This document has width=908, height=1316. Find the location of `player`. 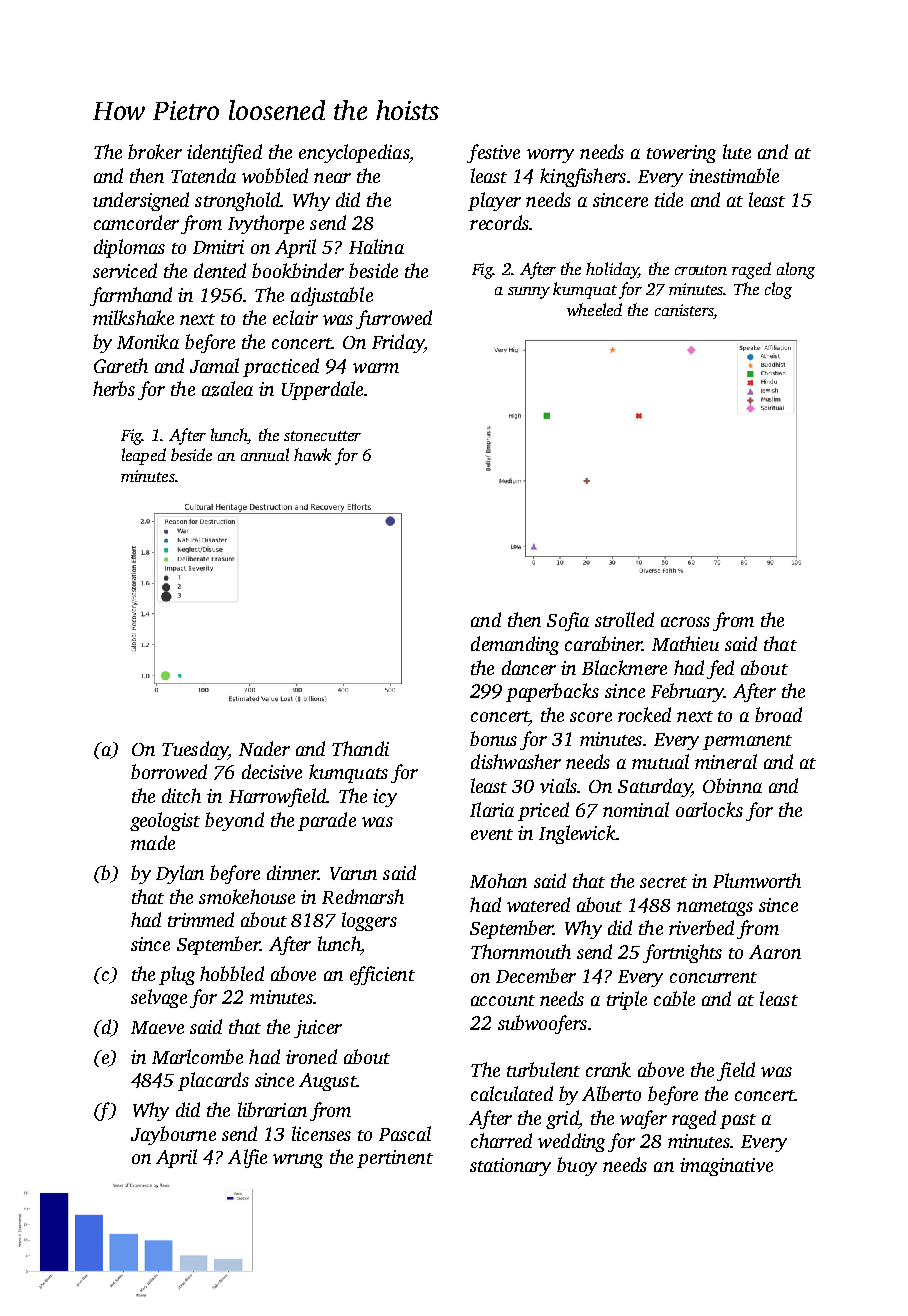

player is located at coordinates (494, 201).
